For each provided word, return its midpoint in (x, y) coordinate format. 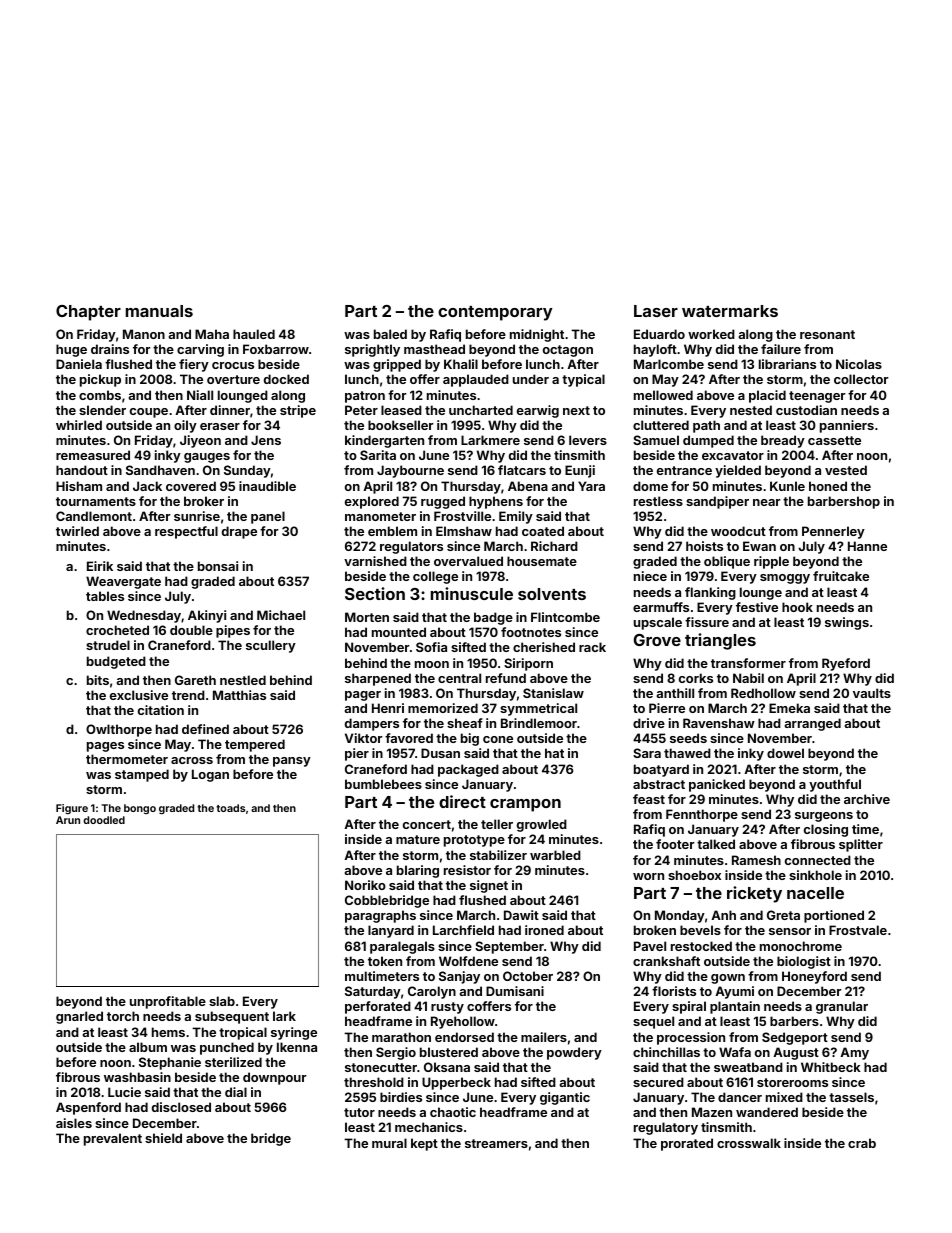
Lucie (124, 1092)
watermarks (730, 311)
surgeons (824, 817)
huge (71, 350)
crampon (525, 805)
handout (82, 470)
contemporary (495, 313)
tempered (255, 745)
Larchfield (463, 930)
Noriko (365, 885)
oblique (727, 562)
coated (543, 531)
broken (655, 930)
